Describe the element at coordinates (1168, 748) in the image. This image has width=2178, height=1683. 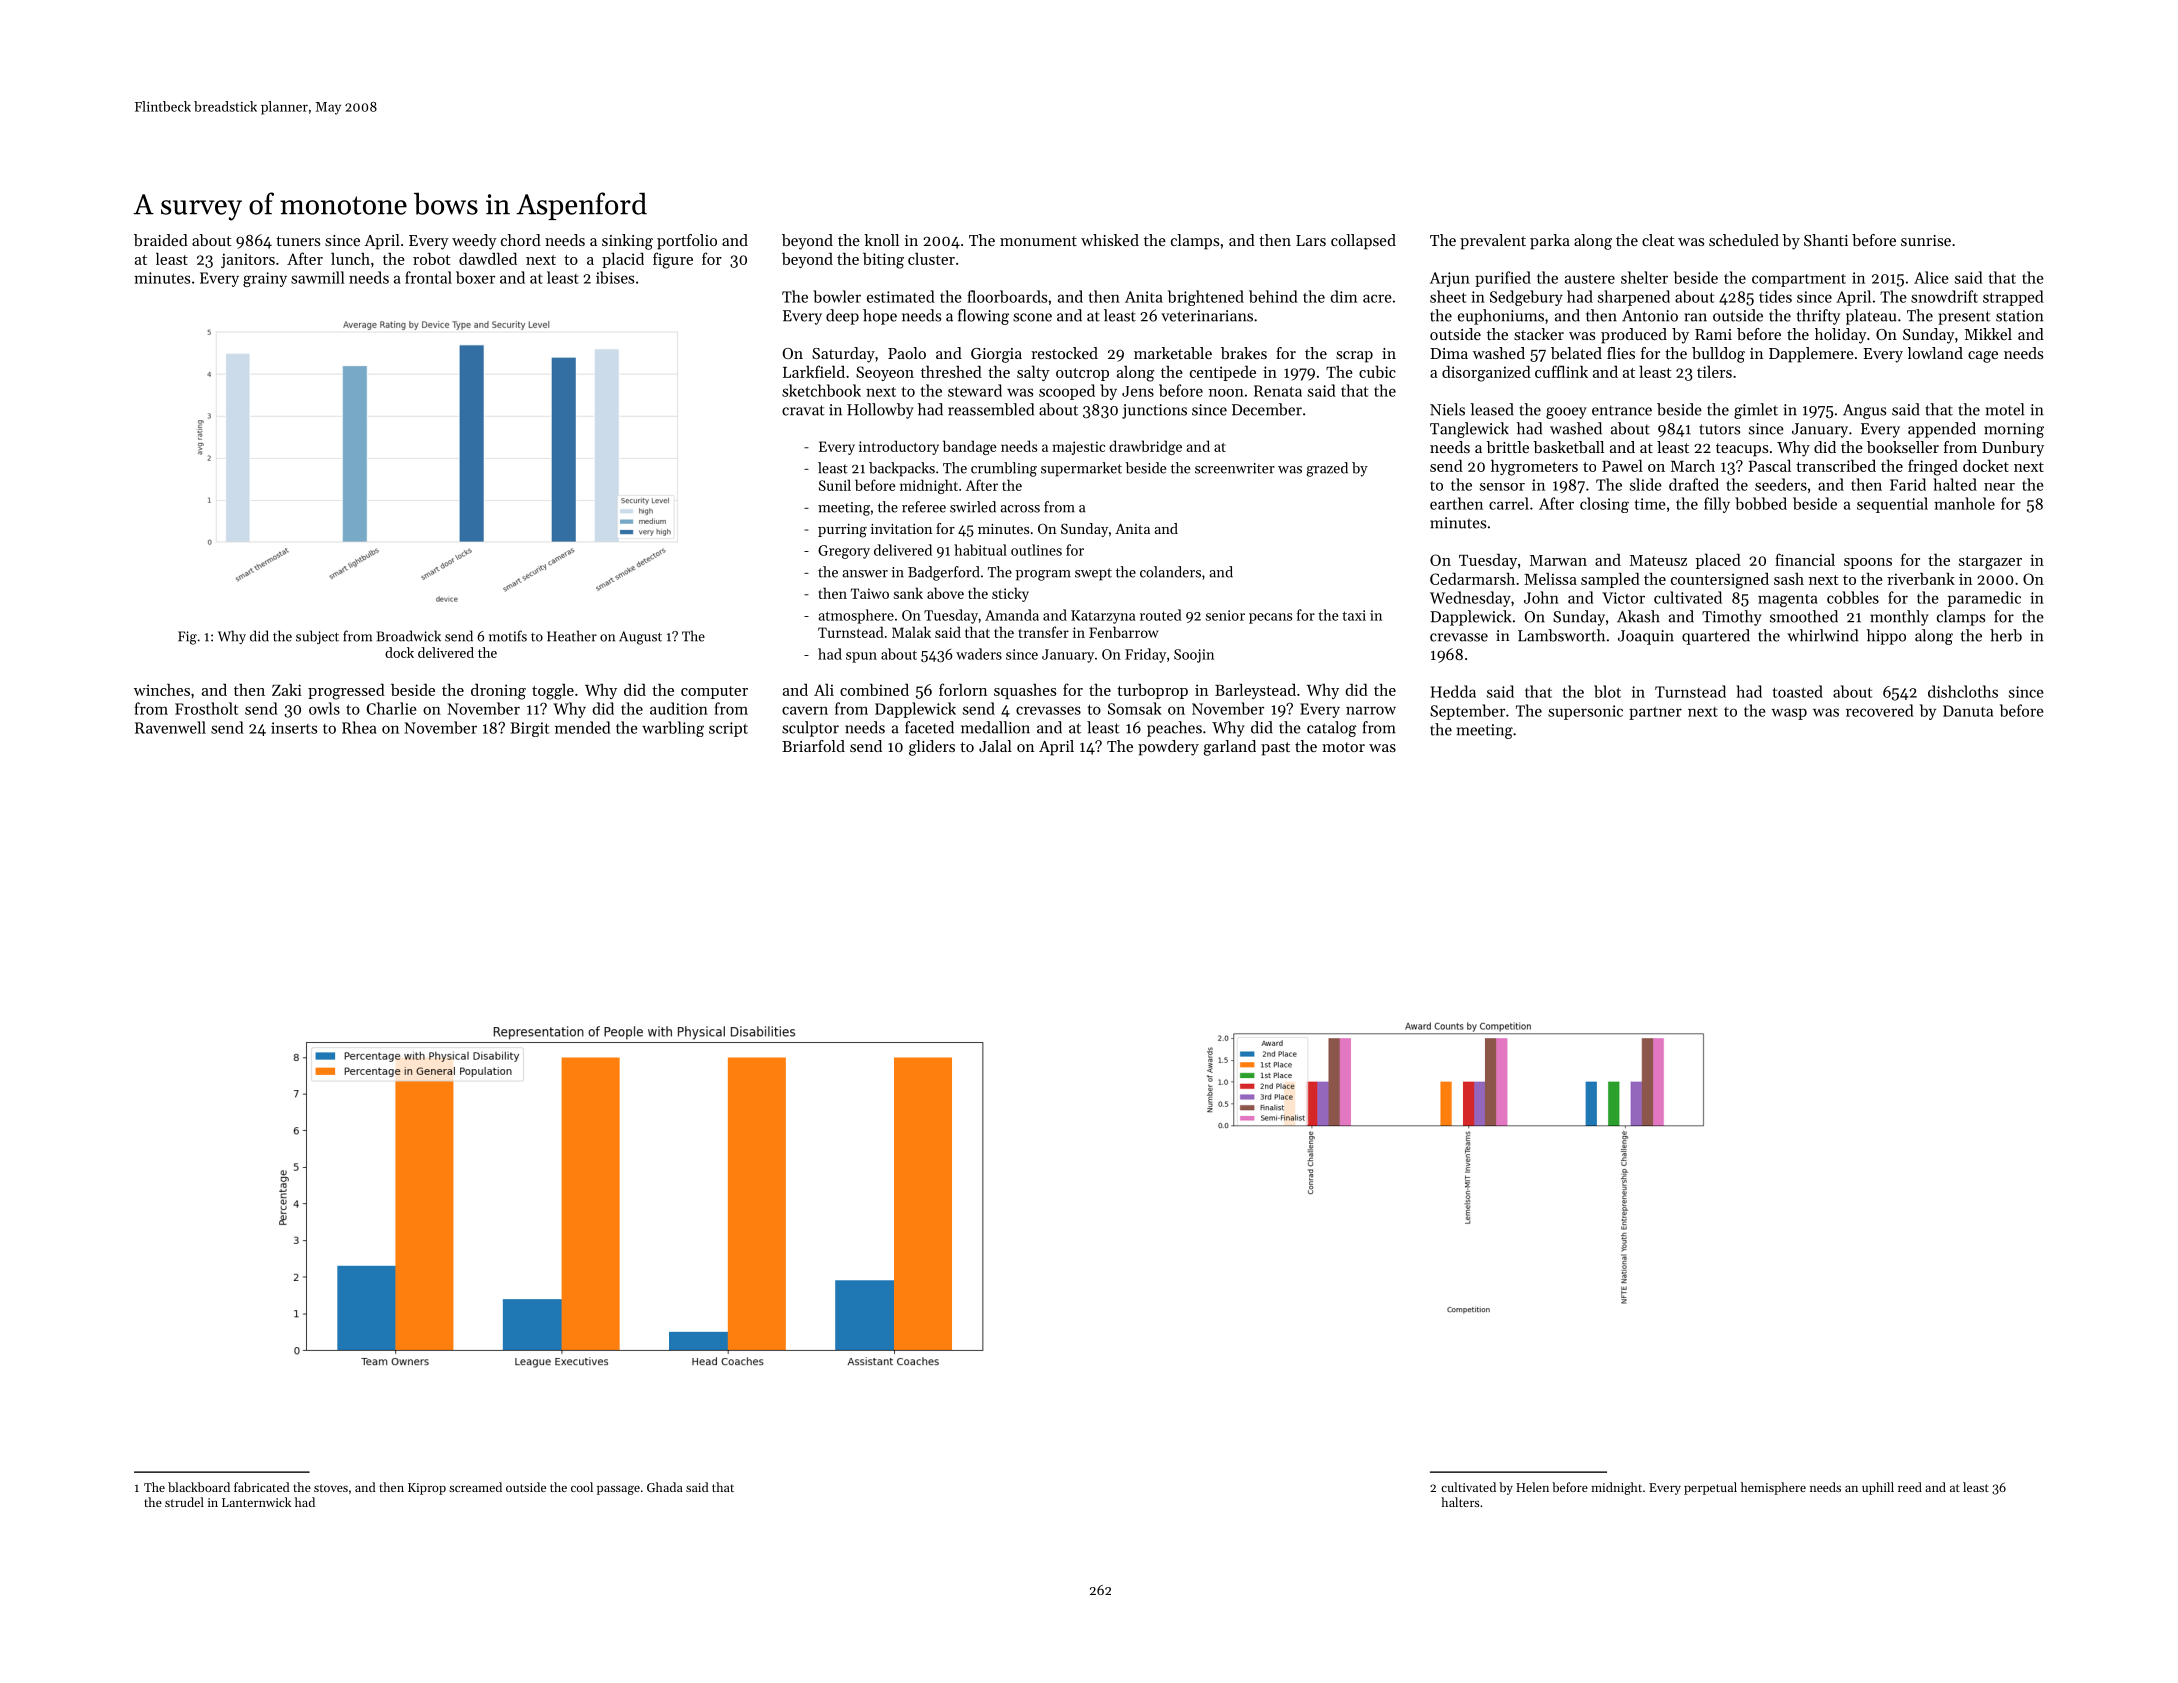
I see `powdery` at that location.
